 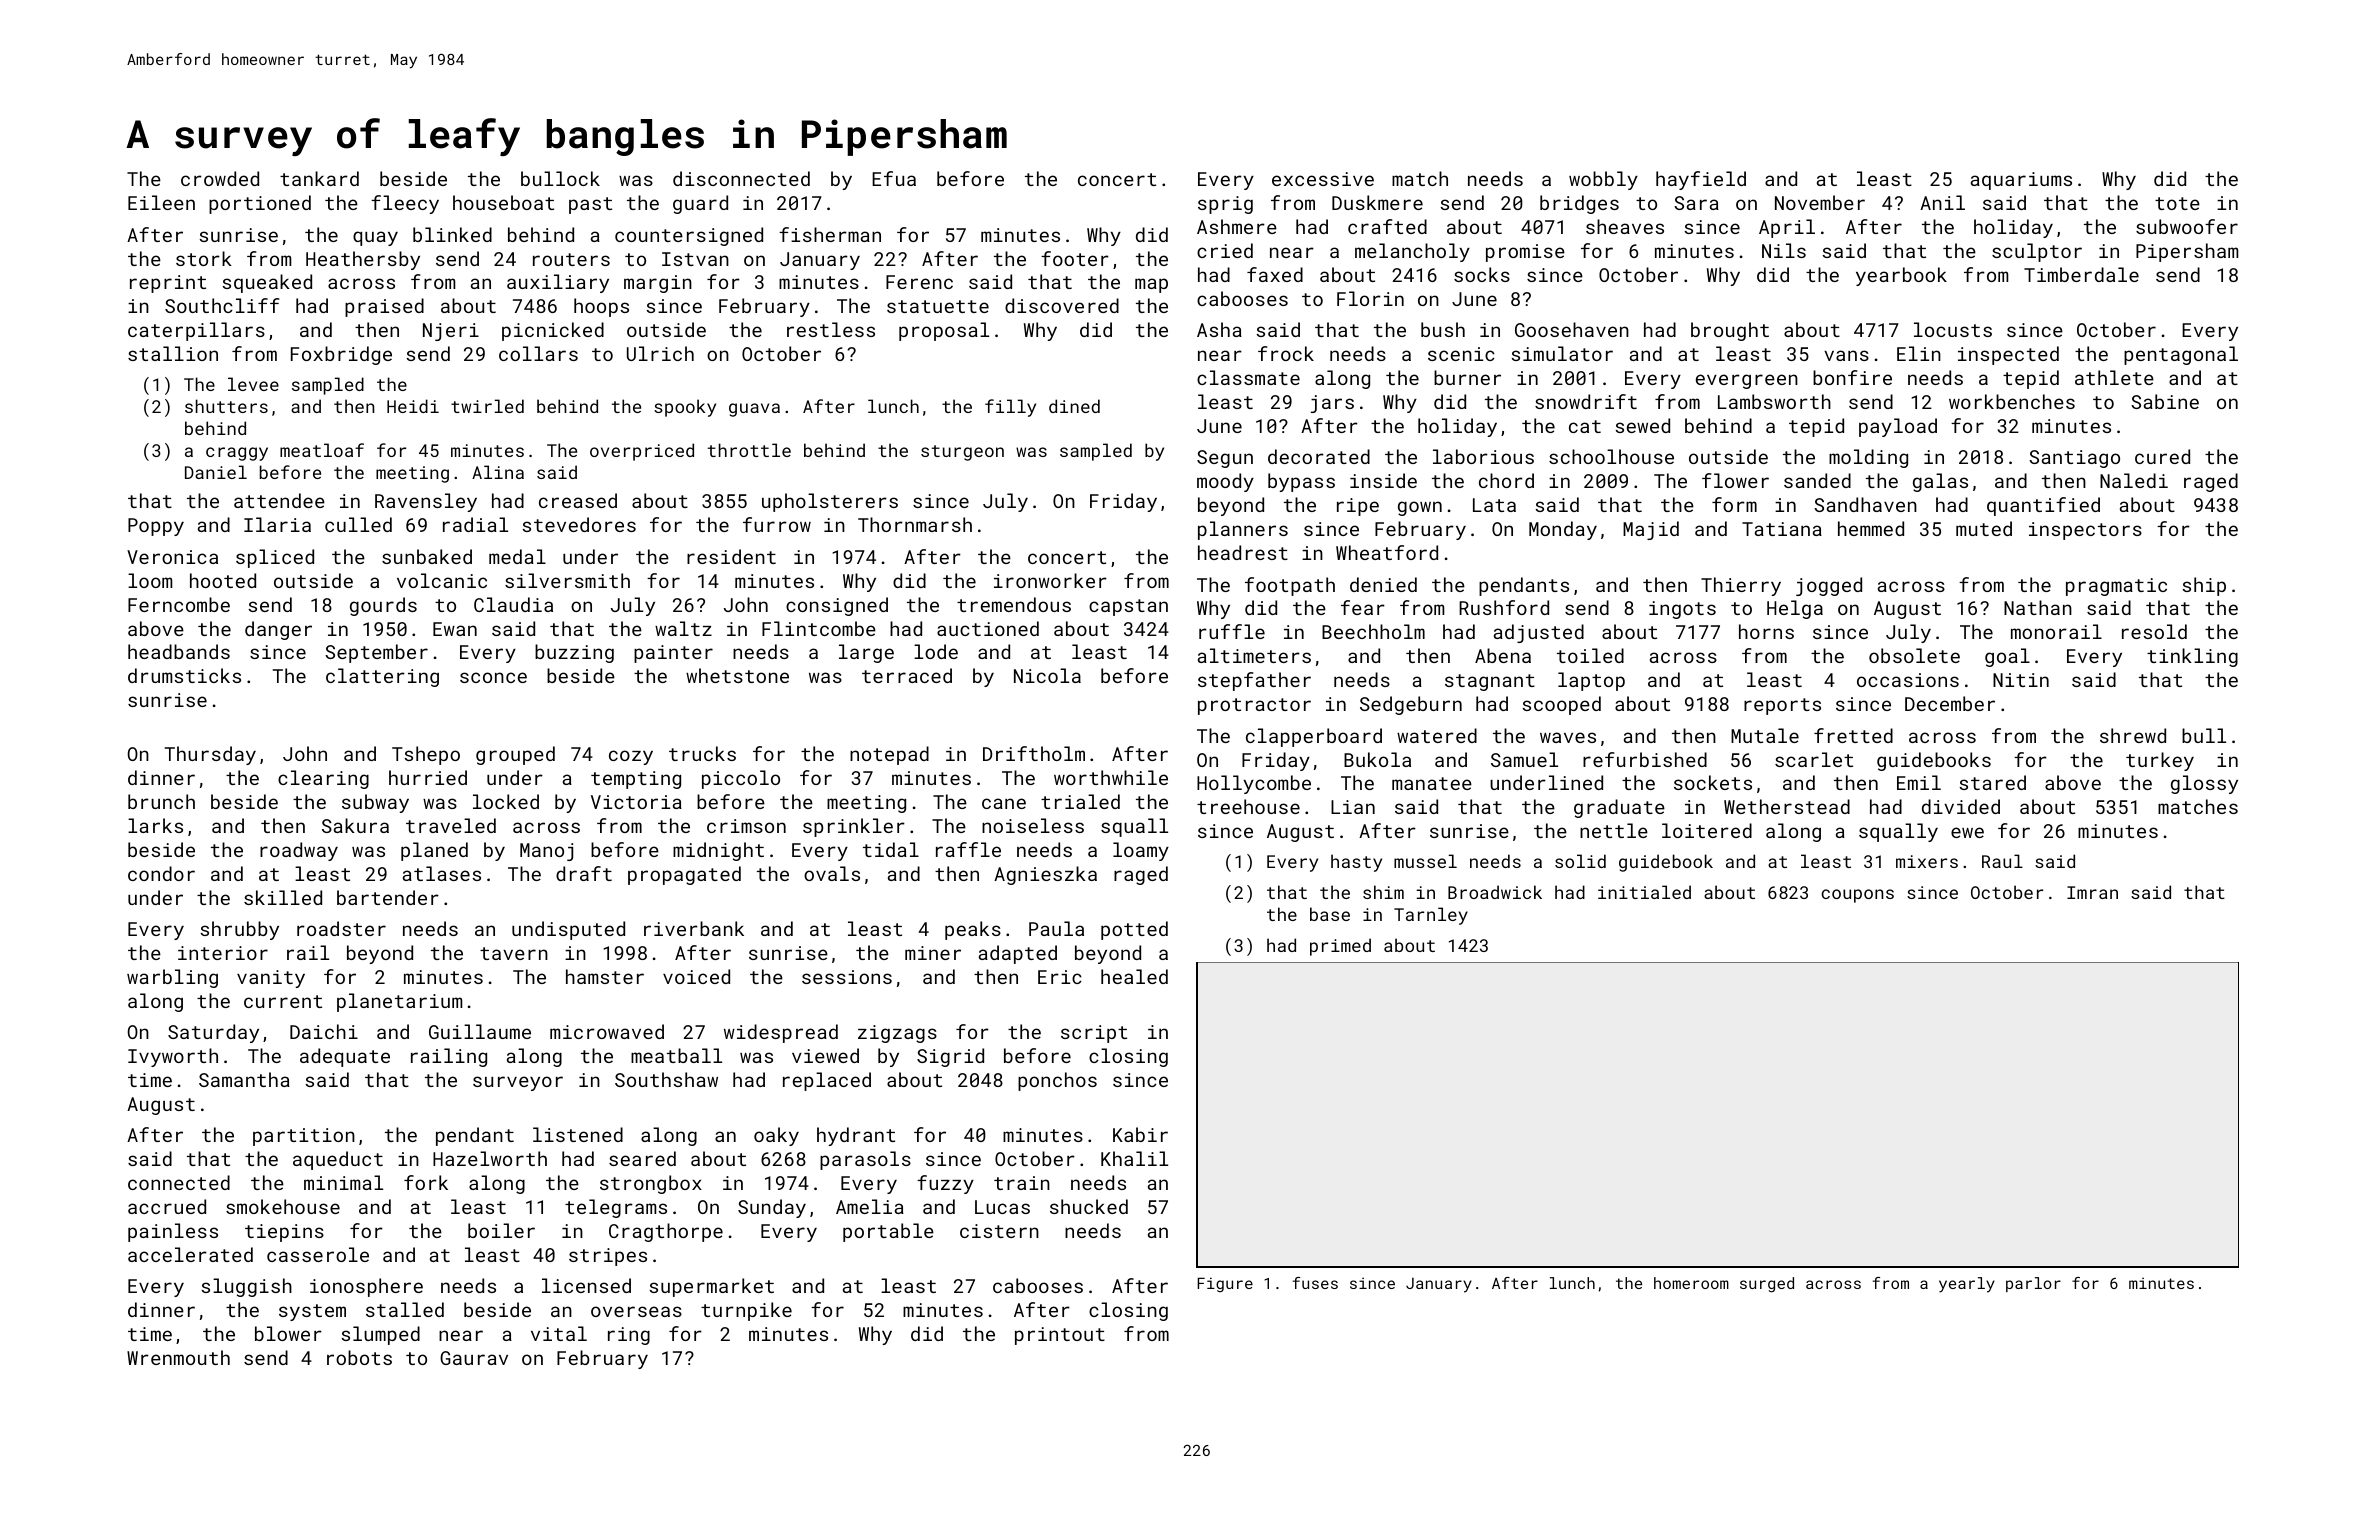 I want to click on Duskmere, so click(x=1377, y=202).
